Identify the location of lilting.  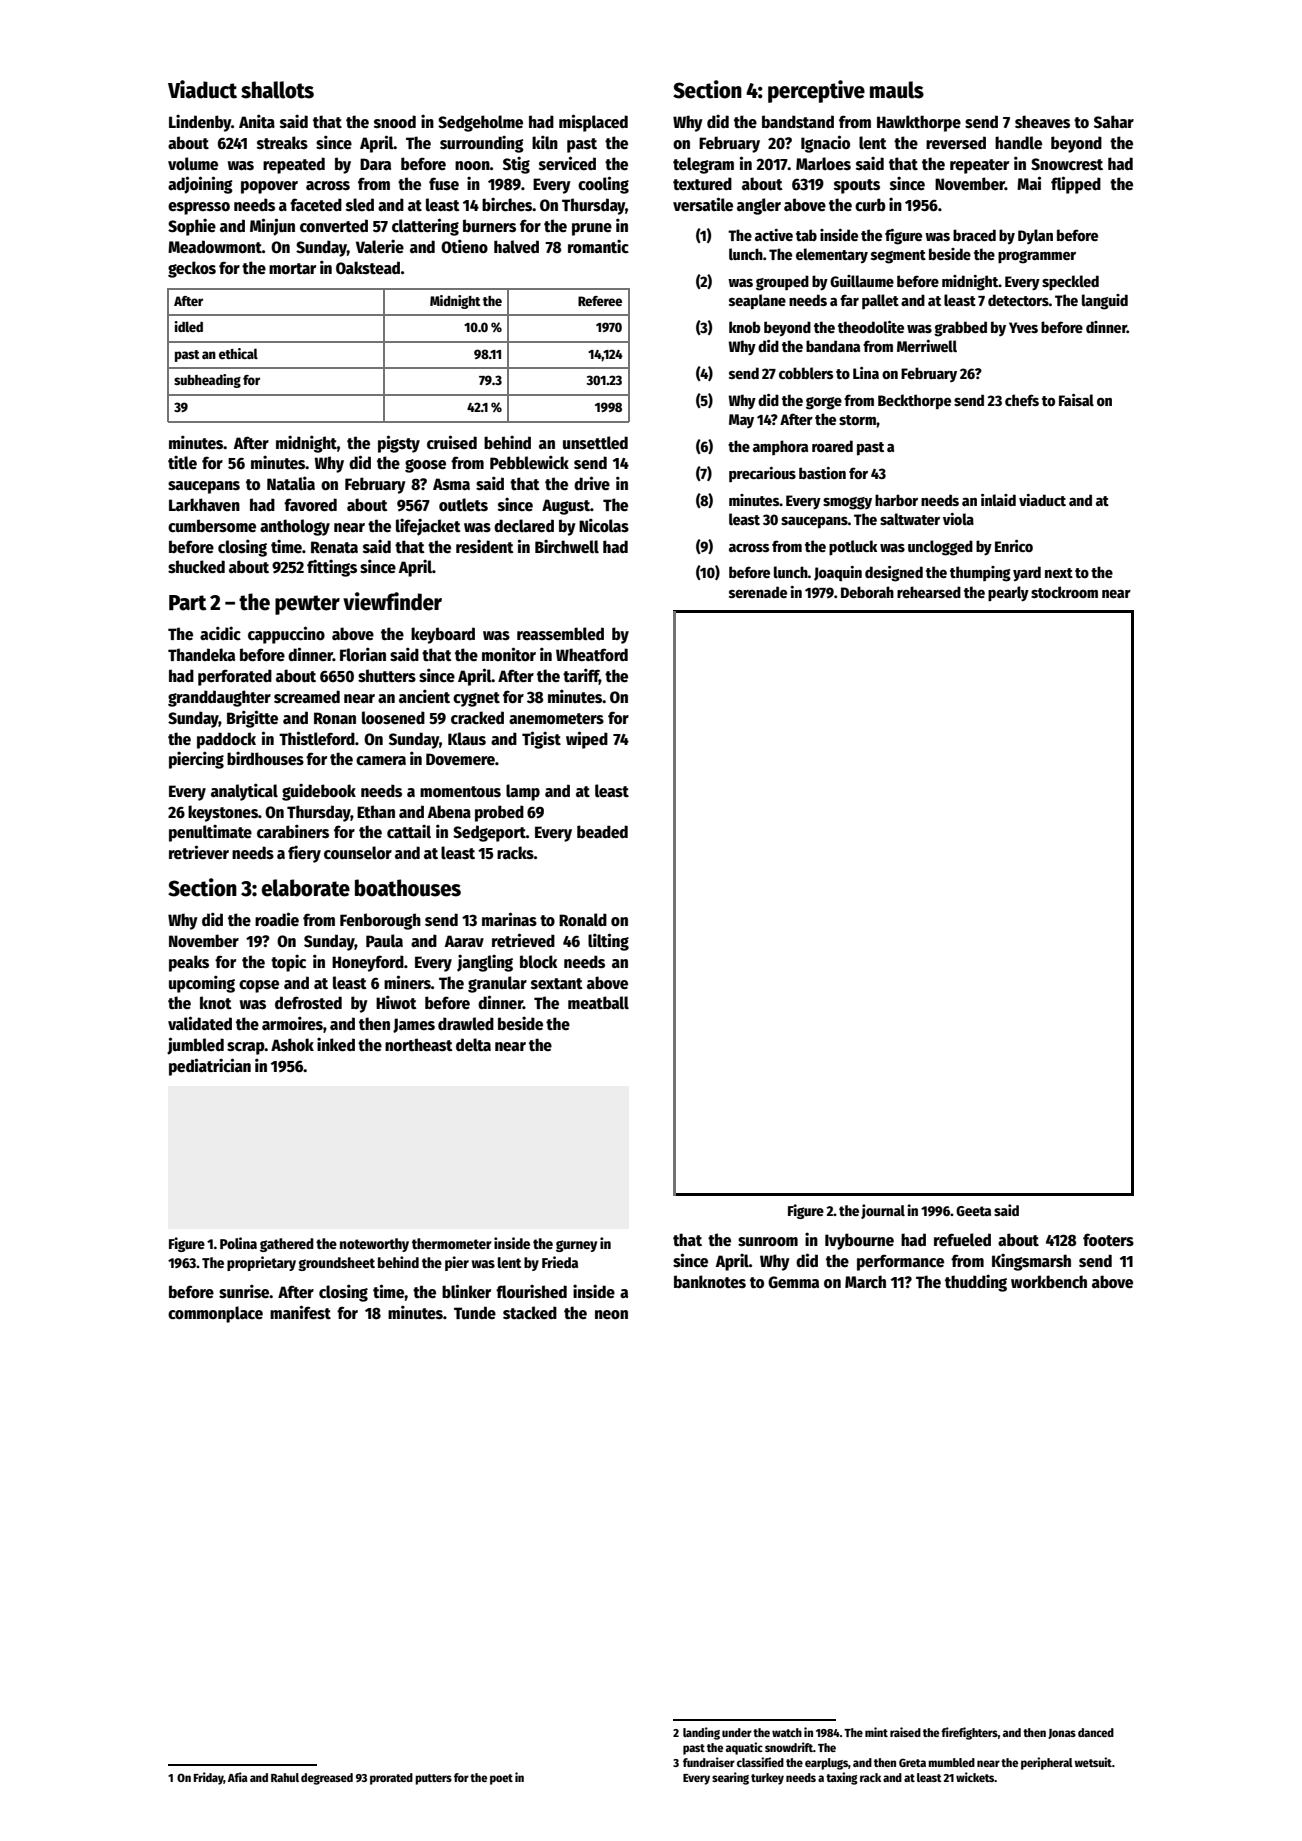
(608, 942).
